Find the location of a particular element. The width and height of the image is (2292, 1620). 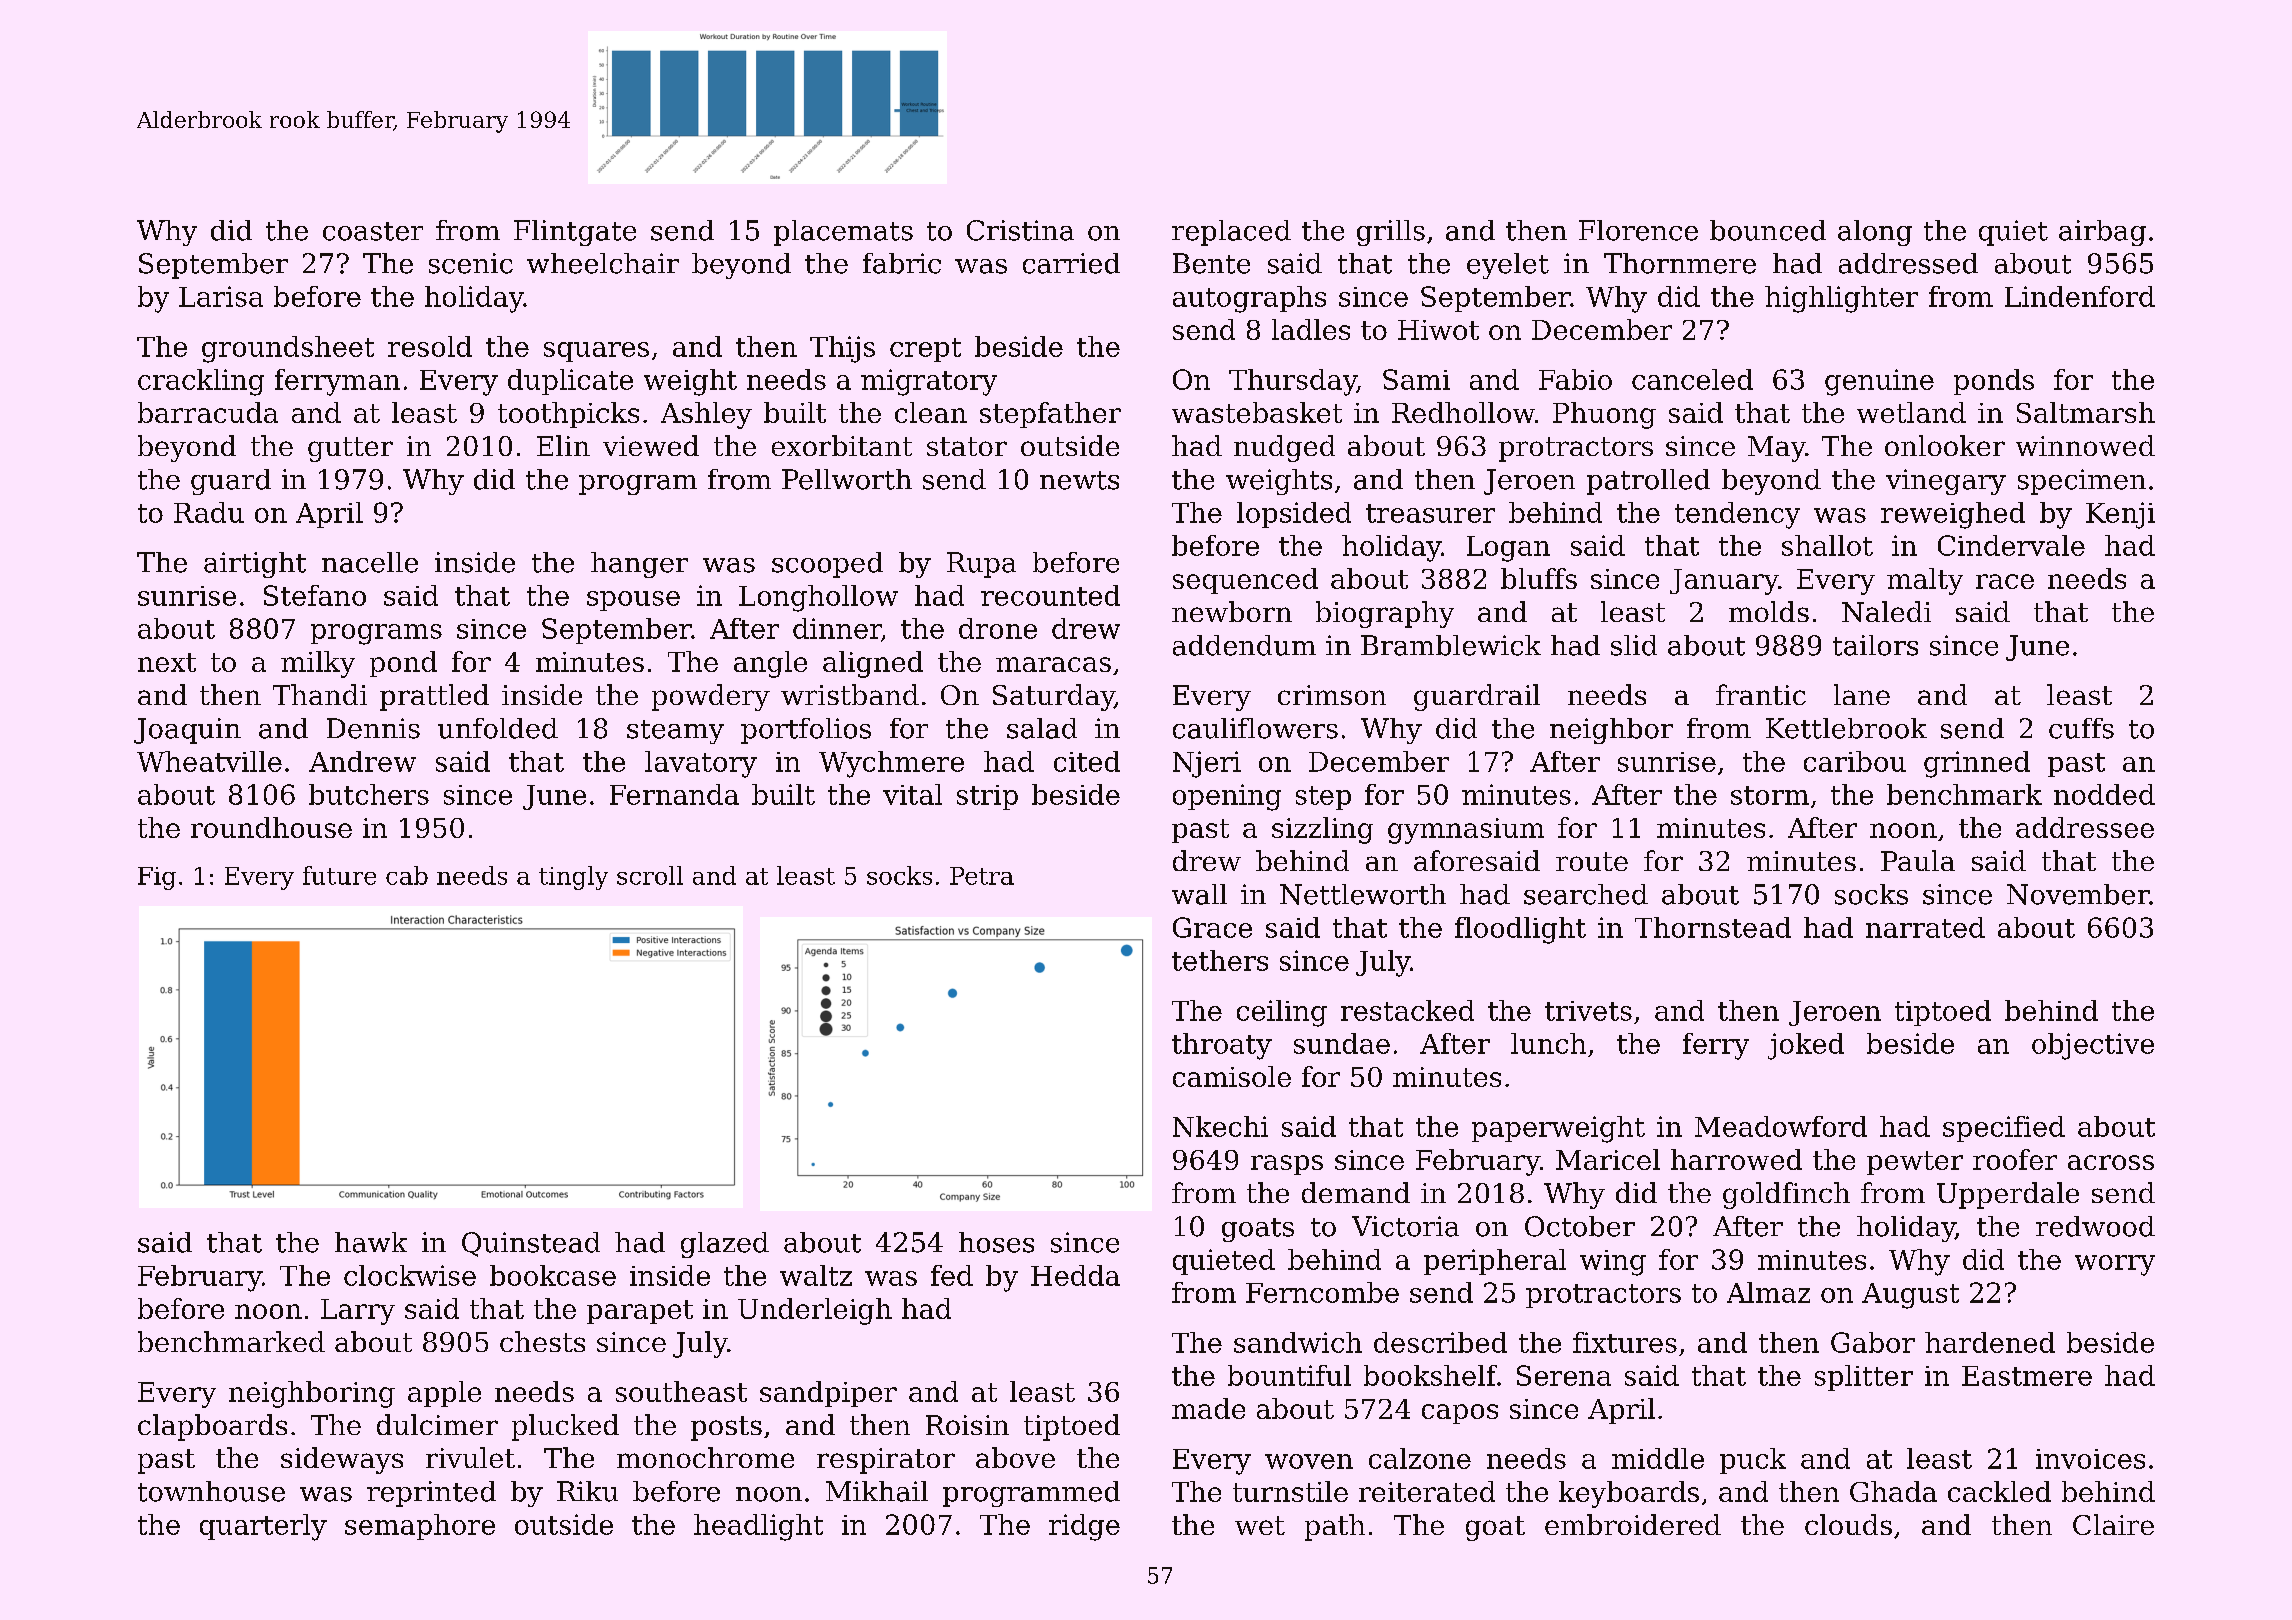

butchers is located at coordinates (369, 794).
